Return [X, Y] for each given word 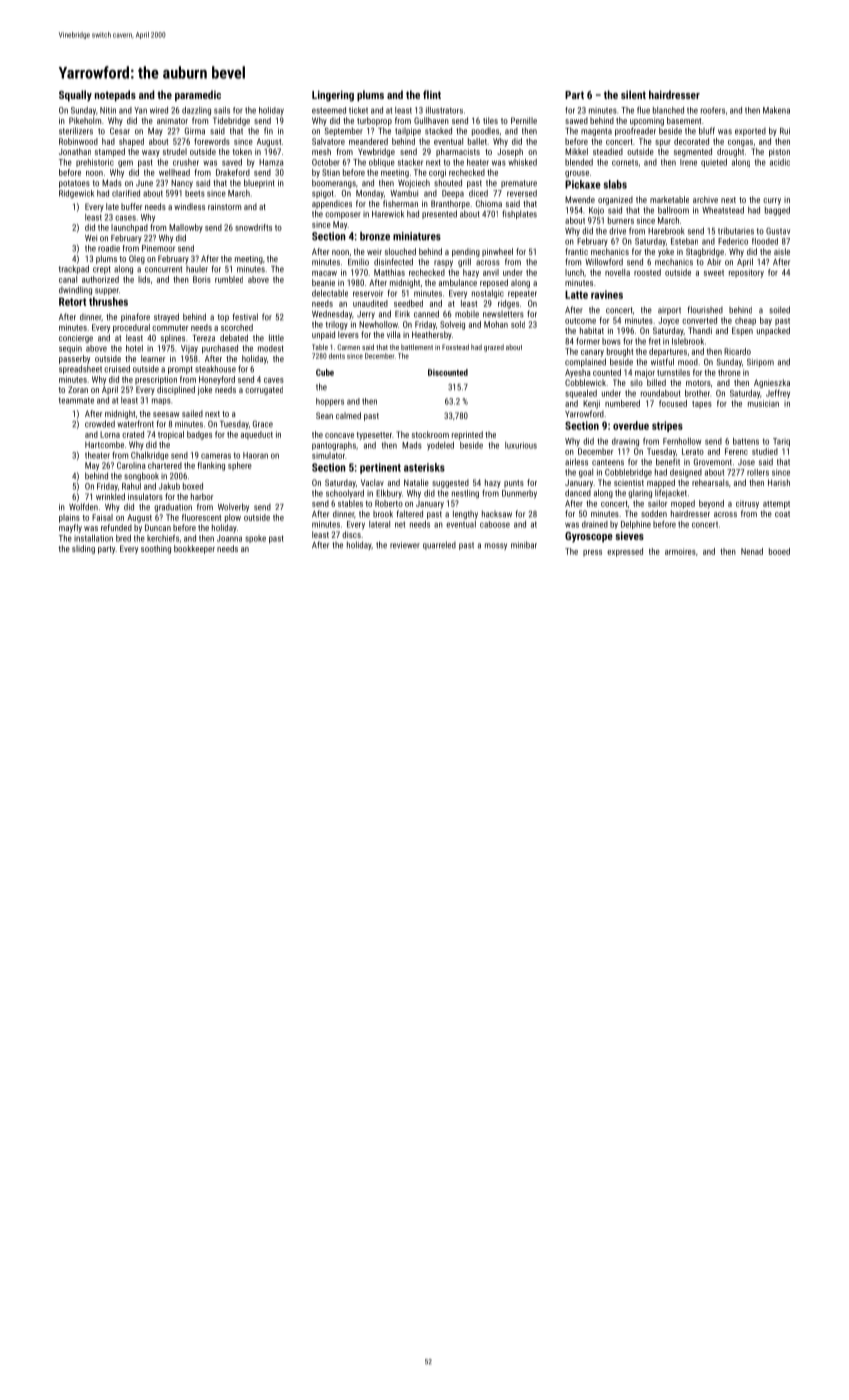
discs [351, 534]
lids [144, 279]
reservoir [368, 293]
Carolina [131, 465]
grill [464, 262]
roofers [713, 110]
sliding [83, 549]
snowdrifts [253, 227]
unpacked [773, 331]
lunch [574, 272]
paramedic [198, 96]
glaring [640, 493]
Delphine [636, 525]
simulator [328, 455]
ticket [358, 110]
